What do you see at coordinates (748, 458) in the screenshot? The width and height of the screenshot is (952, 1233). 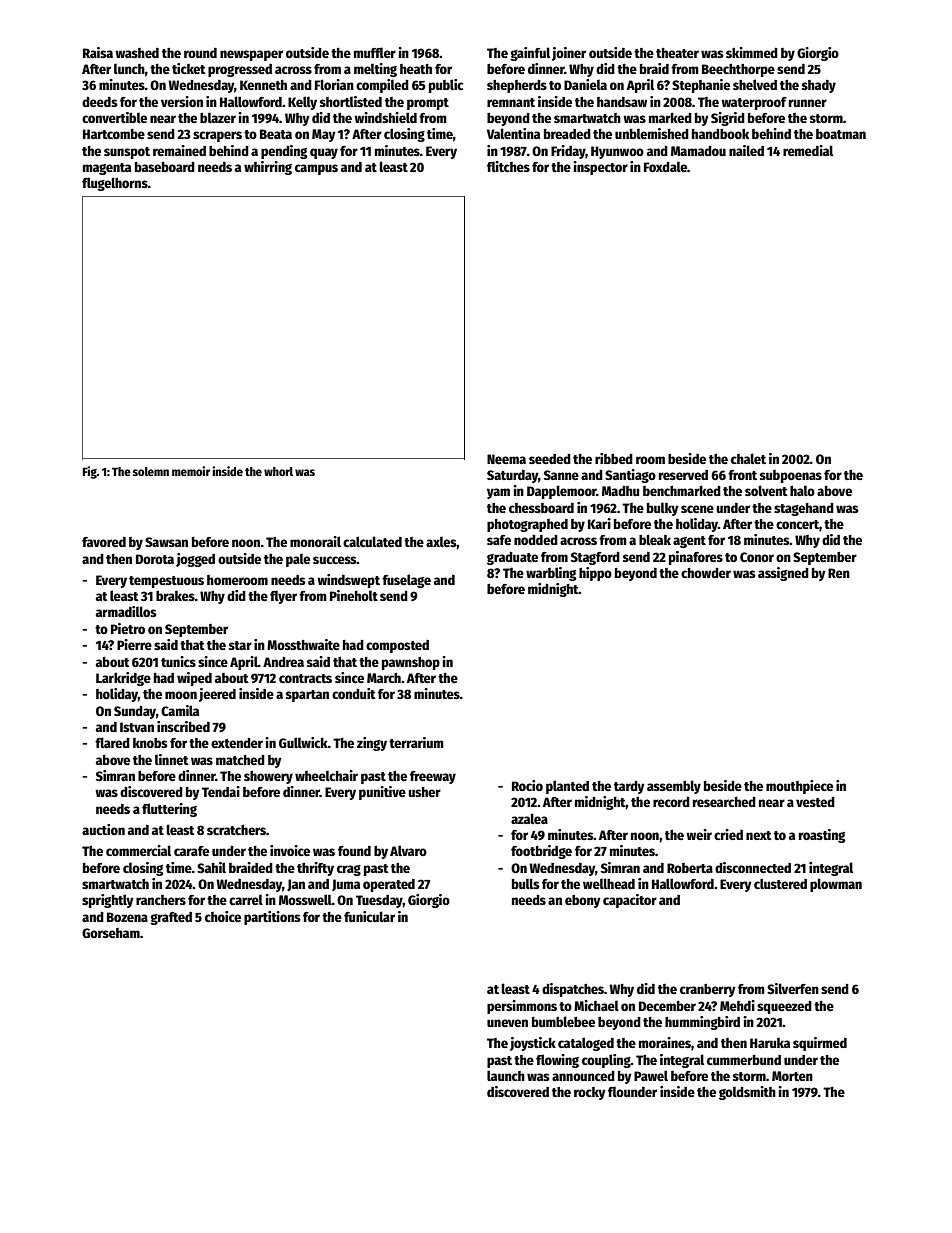 I see `chalet` at bounding box center [748, 458].
